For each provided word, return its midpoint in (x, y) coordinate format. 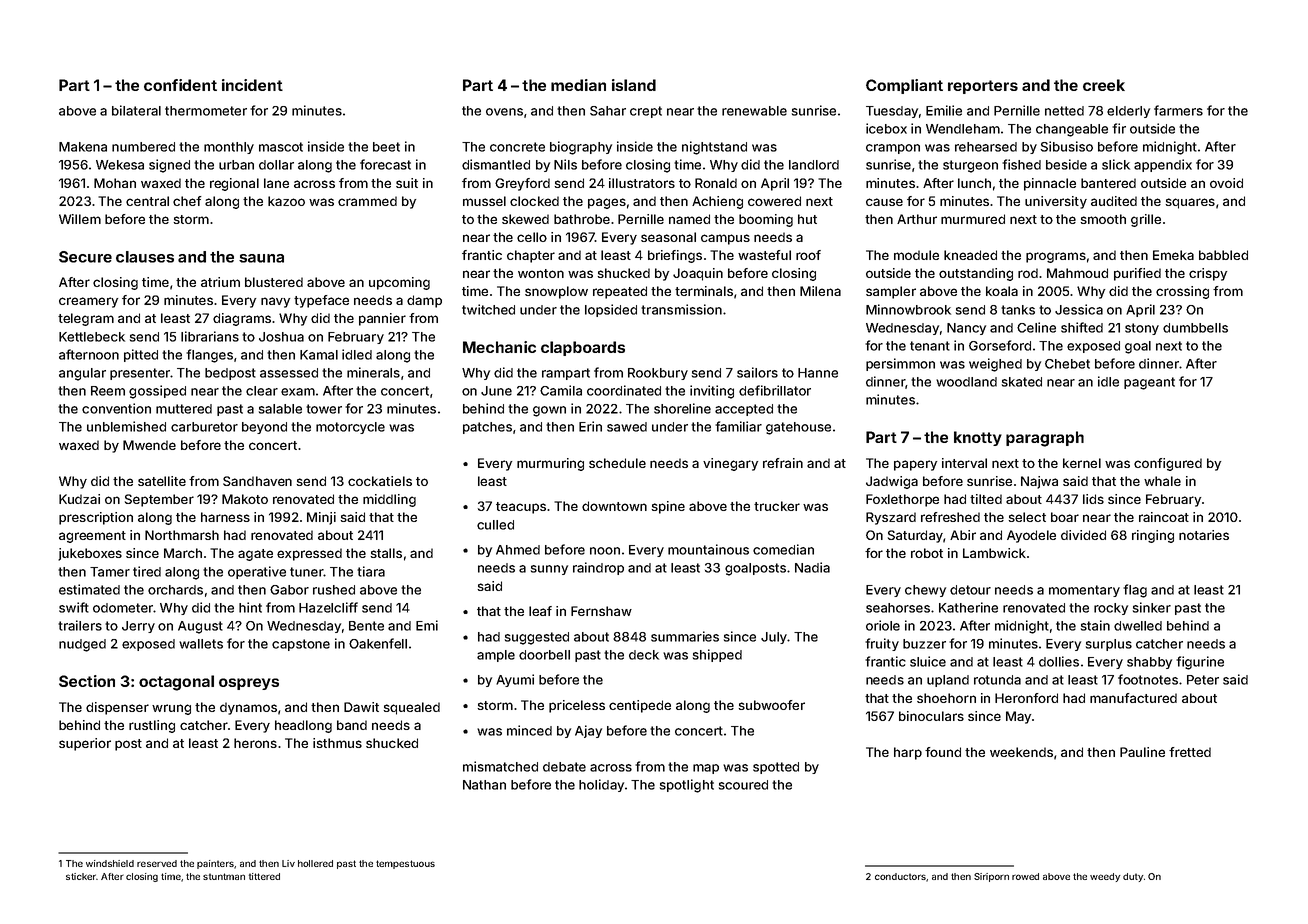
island (634, 85)
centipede (640, 706)
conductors (900, 876)
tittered (264, 876)
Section (87, 681)
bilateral (136, 110)
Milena (820, 291)
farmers (1178, 110)
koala (1002, 291)
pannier (382, 319)
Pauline (1142, 752)
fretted (1190, 752)
